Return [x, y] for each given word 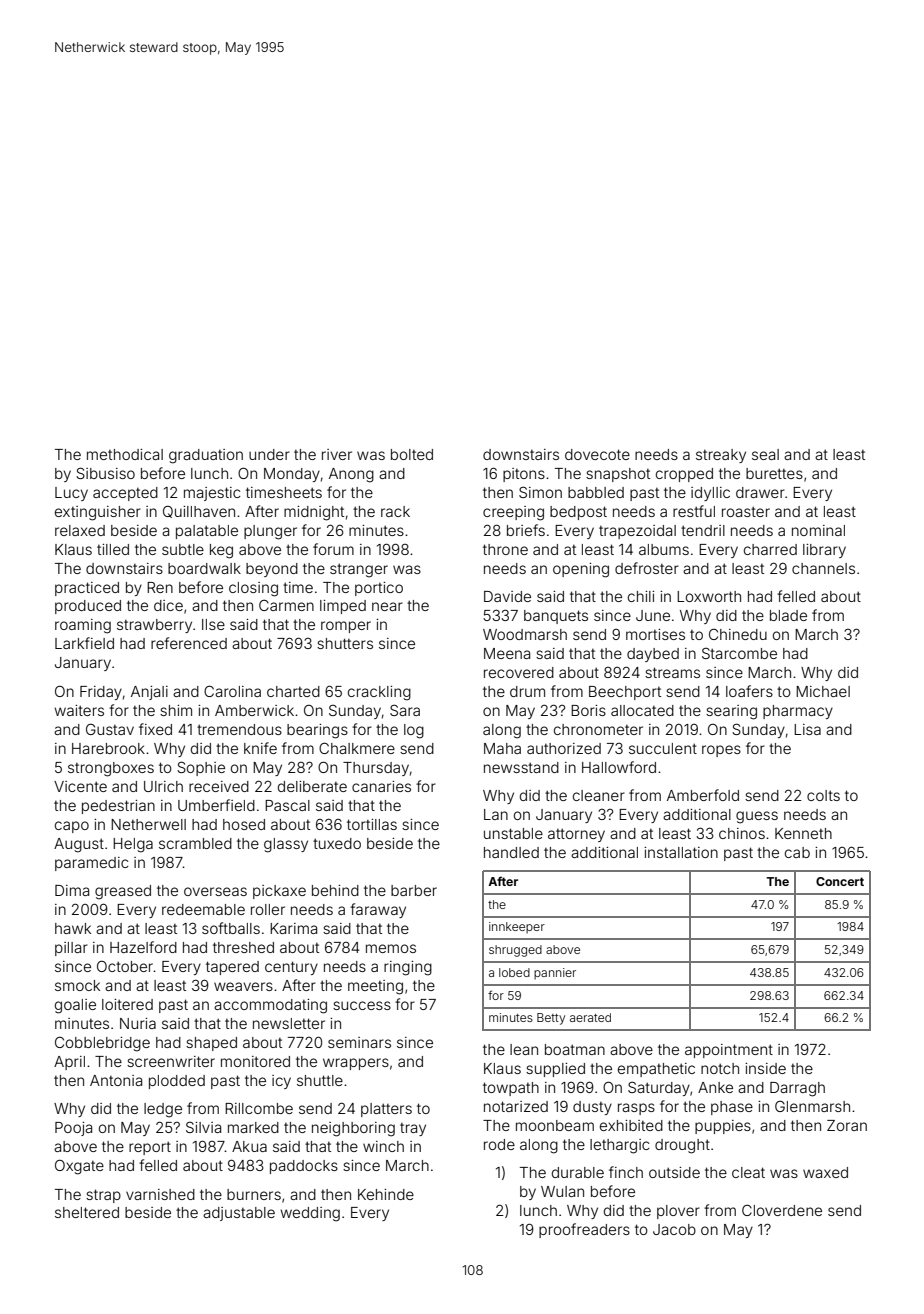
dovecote [597, 454]
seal [765, 454]
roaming [83, 626]
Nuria [138, 1023]
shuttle [320, 1080]
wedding [310, 1214]
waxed [825, 1172]
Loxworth [709, 596]
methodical [125, 454]
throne [505, 549]
